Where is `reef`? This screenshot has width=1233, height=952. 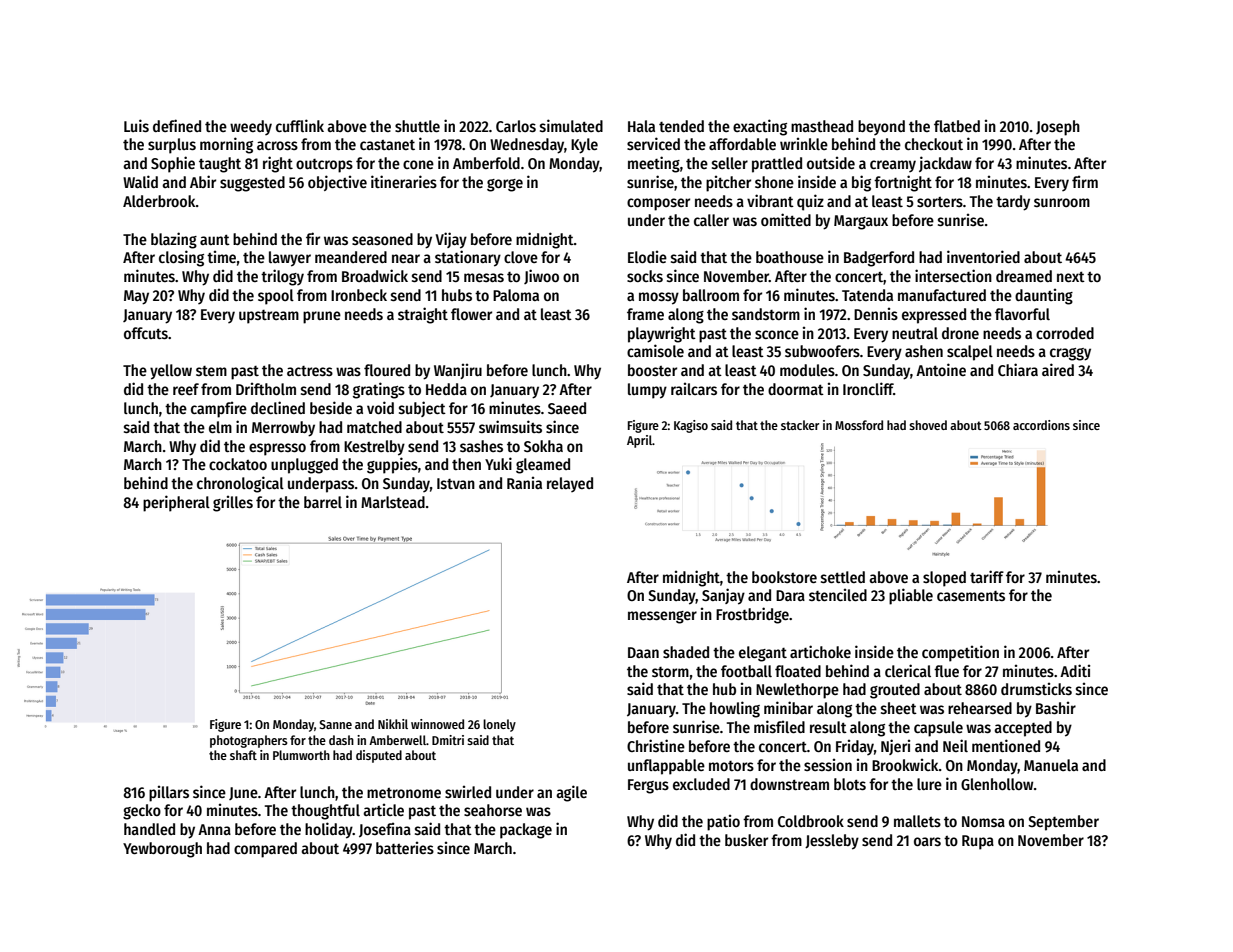 reef is located at coordinates (186, 389).
